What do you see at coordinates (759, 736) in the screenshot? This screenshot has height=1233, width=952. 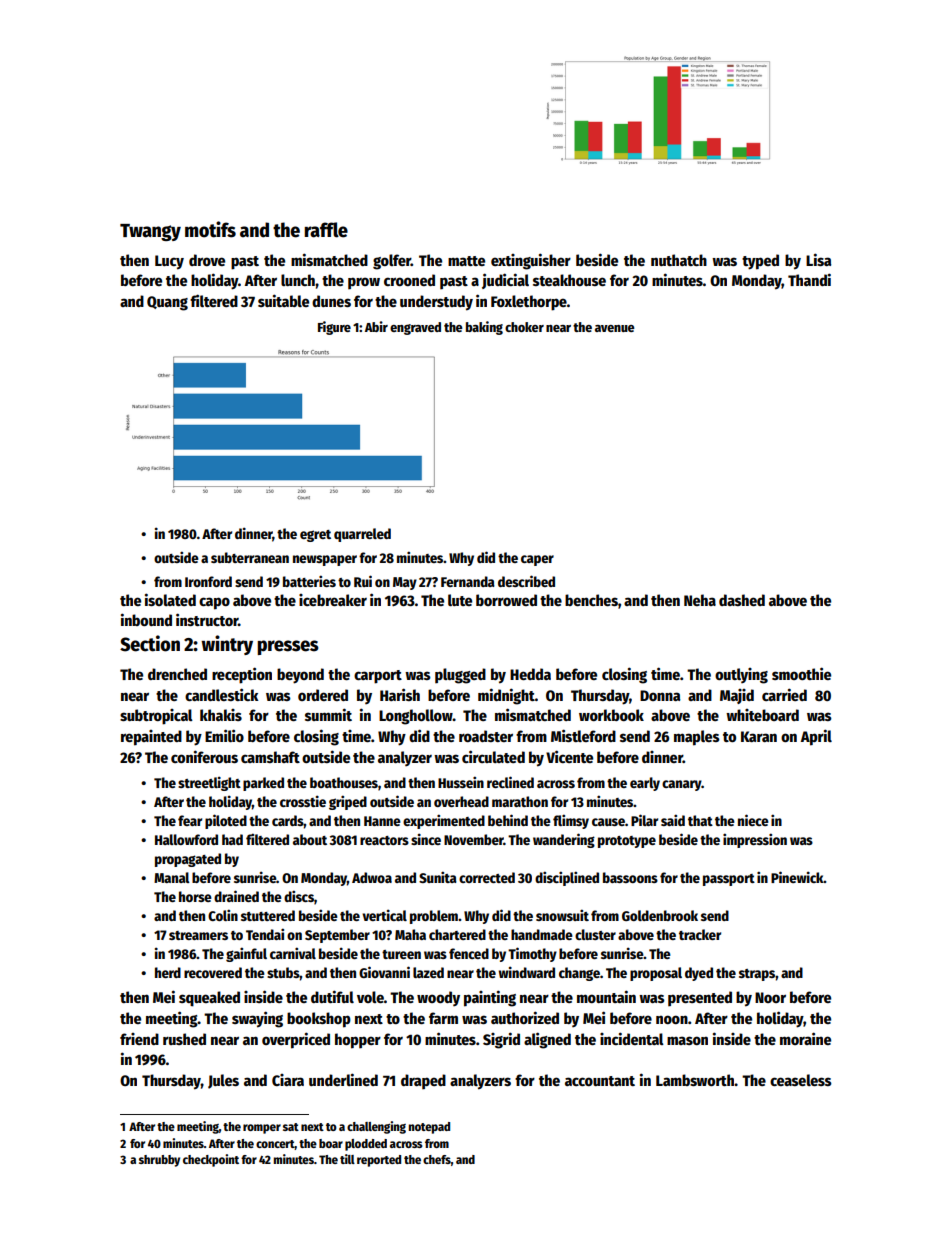 I see `Karan` at bounding box center [759, 736].
